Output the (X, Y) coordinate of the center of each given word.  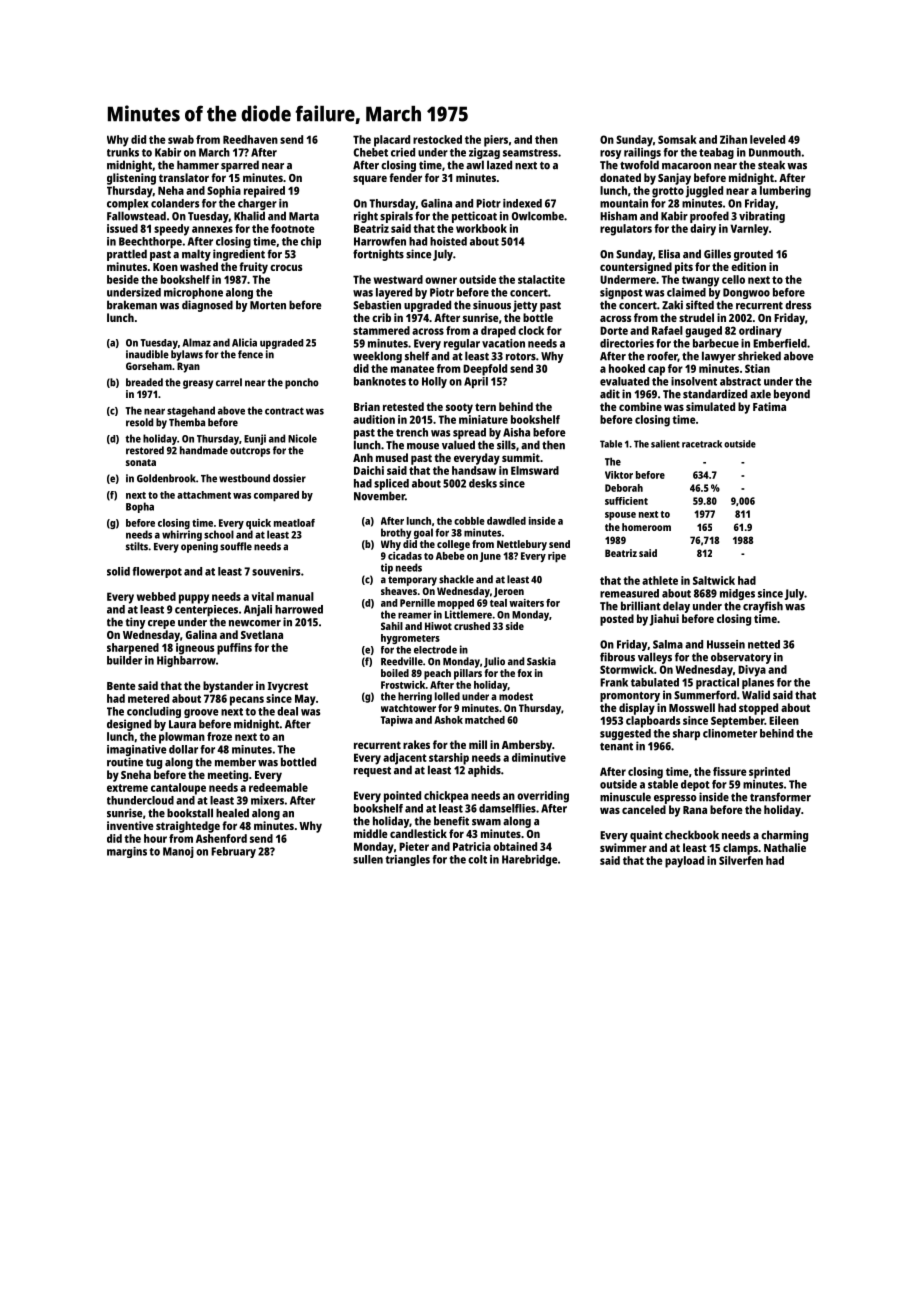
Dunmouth (775, 152)
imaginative (137, 750)
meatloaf (294, 523)
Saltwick (714, 580)
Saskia (541, 661)
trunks (123, 152)
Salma (668, 644)
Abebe (450, 556)
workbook (481, 228)
